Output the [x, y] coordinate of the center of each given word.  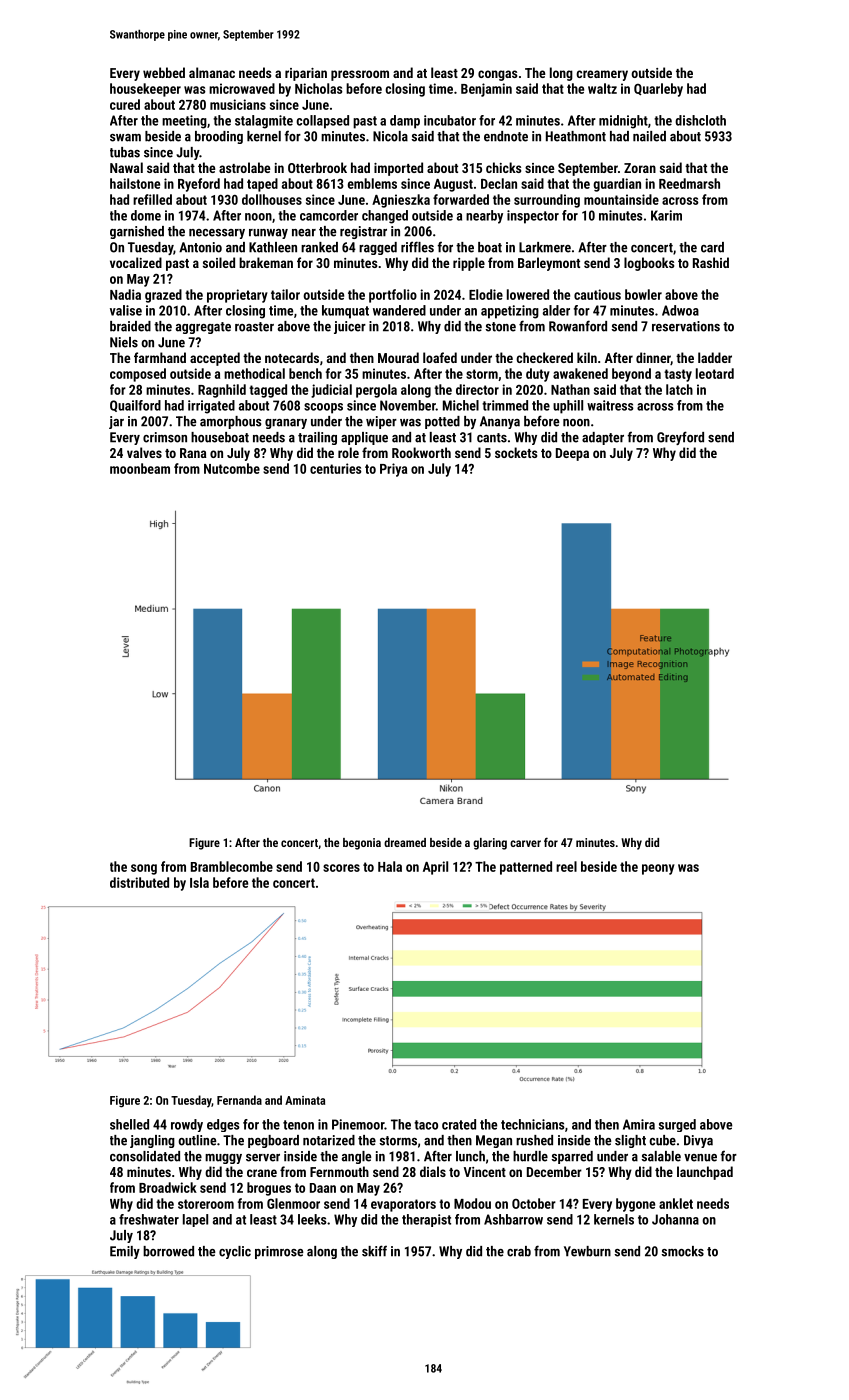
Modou [472, 1203]
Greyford [680, 438]
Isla [199, 882]
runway [268, 234]
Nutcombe [232, 468]
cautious [597, 294]
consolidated [145, 1156]
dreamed [405, 842]
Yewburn [587, 1251]
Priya [393, 470]
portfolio [393, 296]
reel [566, 866]
